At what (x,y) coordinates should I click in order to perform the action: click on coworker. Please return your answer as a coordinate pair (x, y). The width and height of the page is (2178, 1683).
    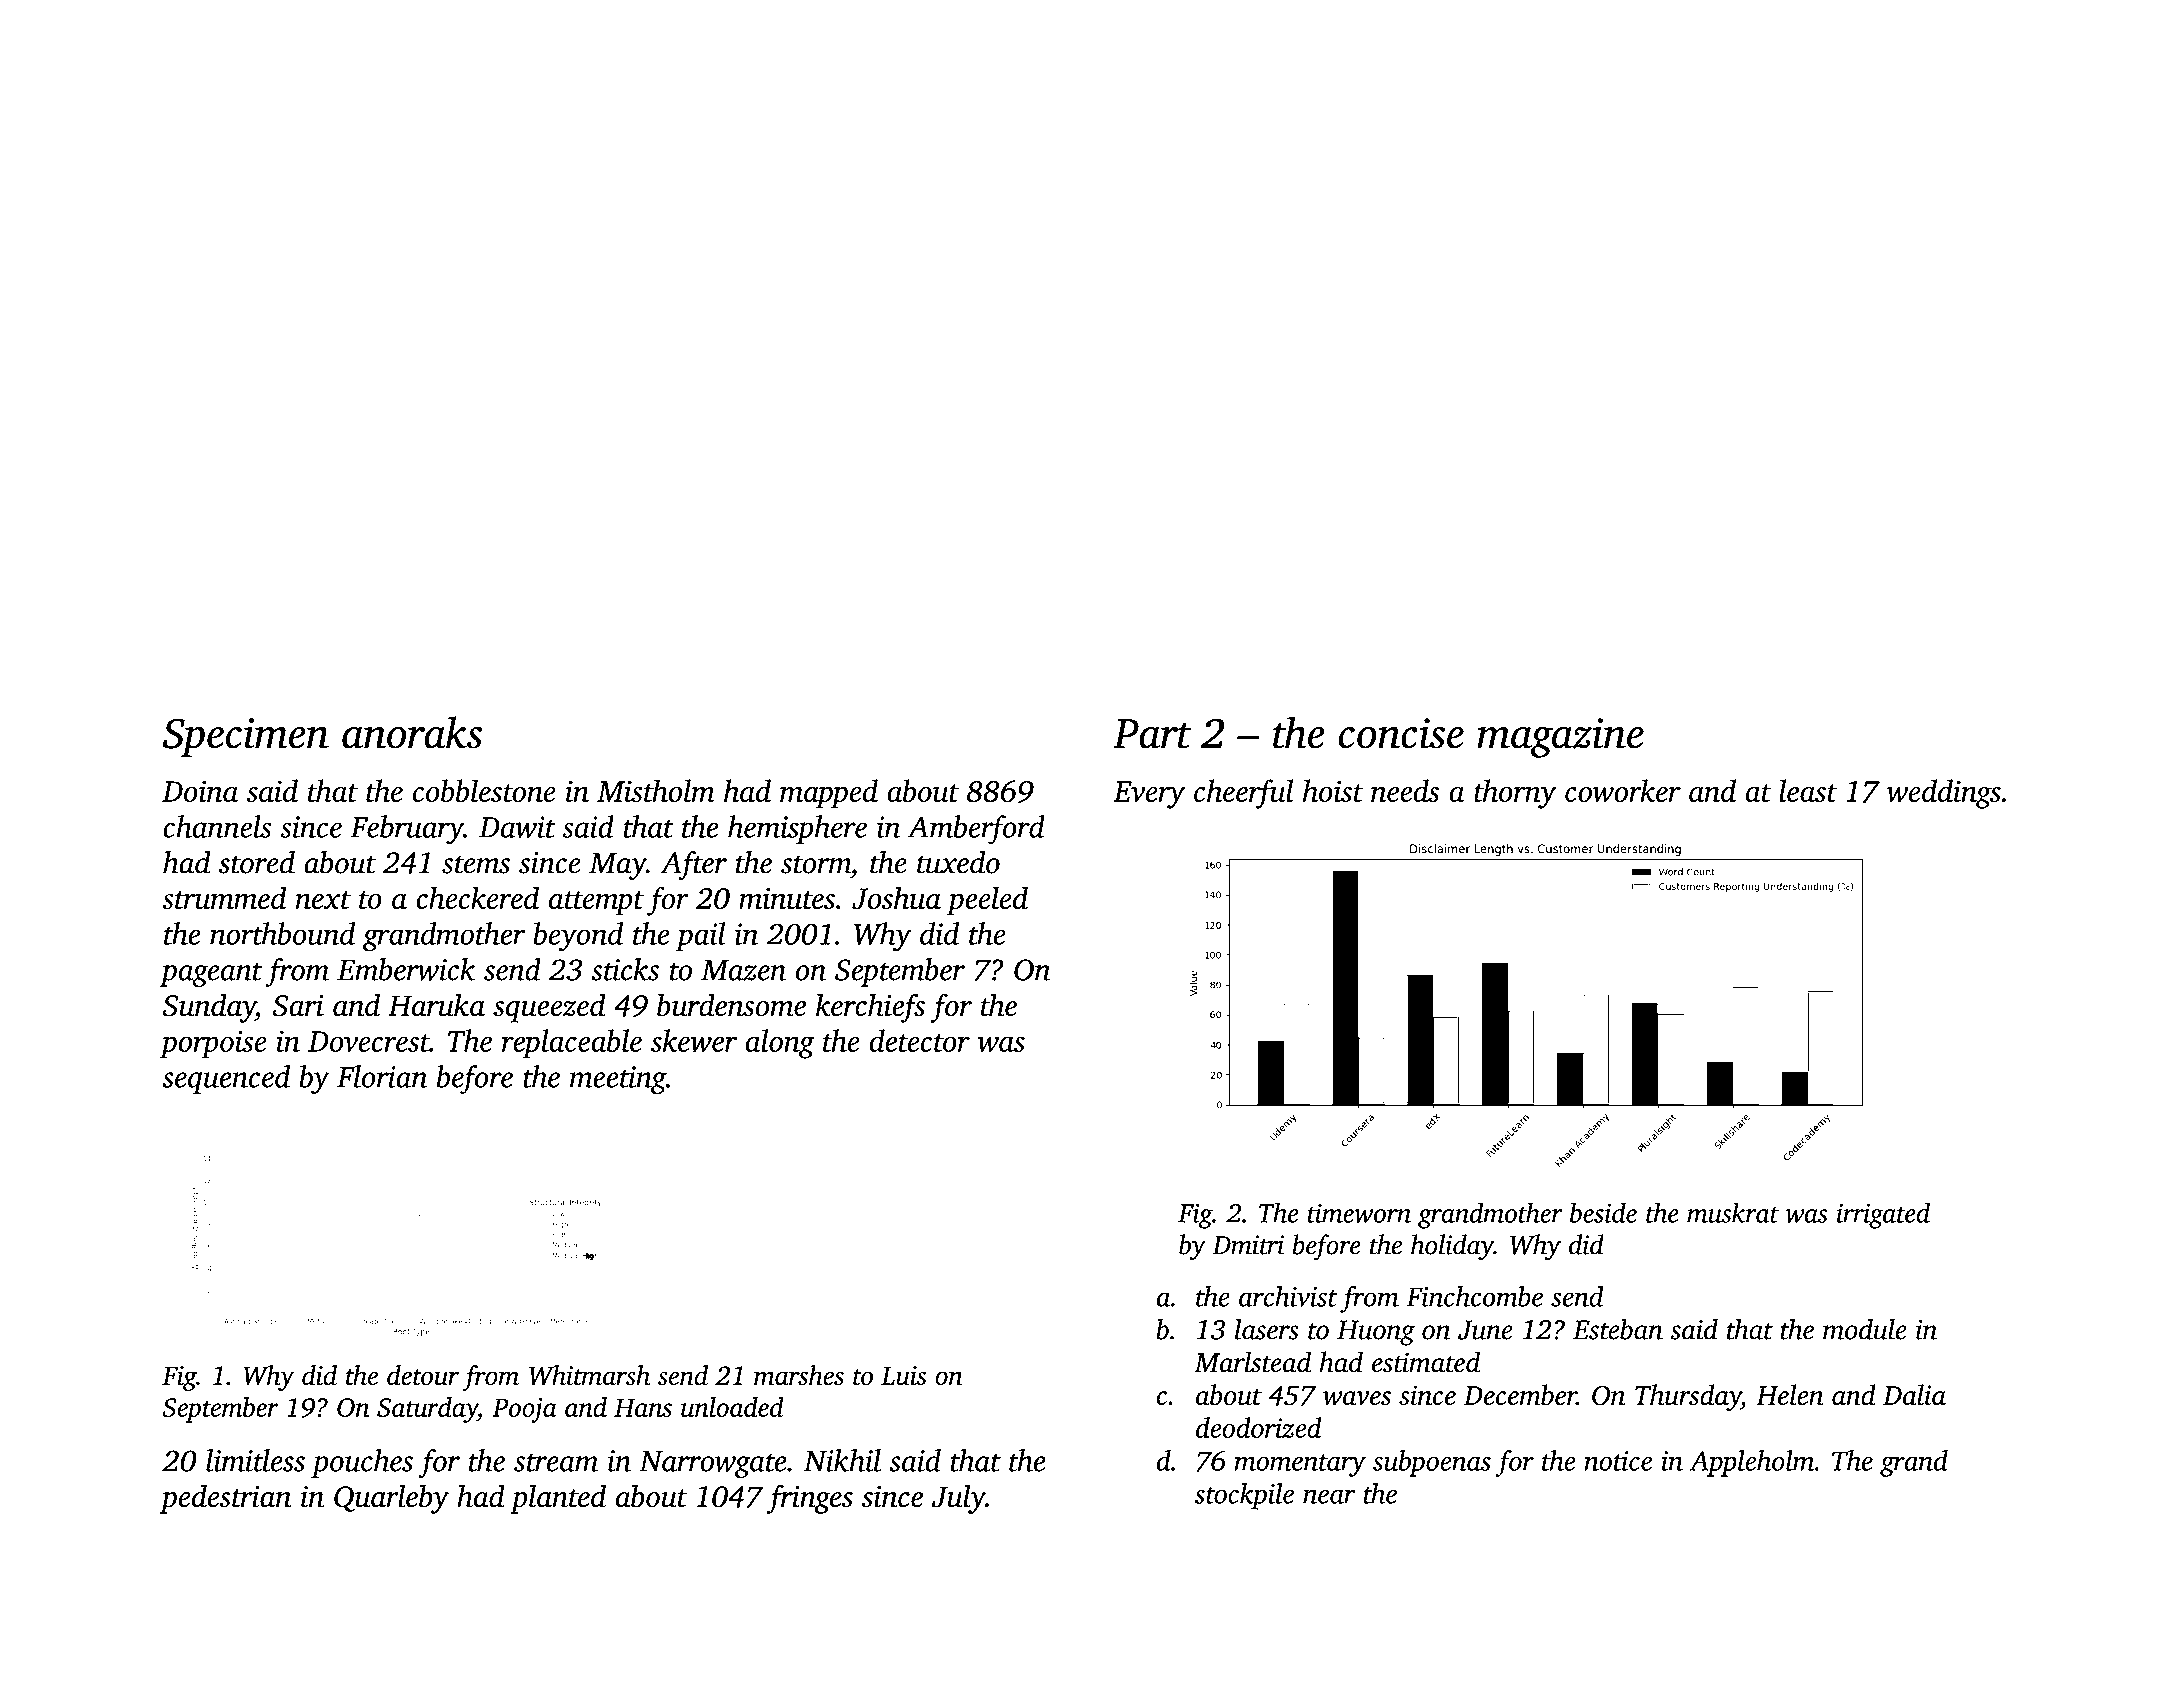
    Looking at the image, I should click on (1623, 790).
